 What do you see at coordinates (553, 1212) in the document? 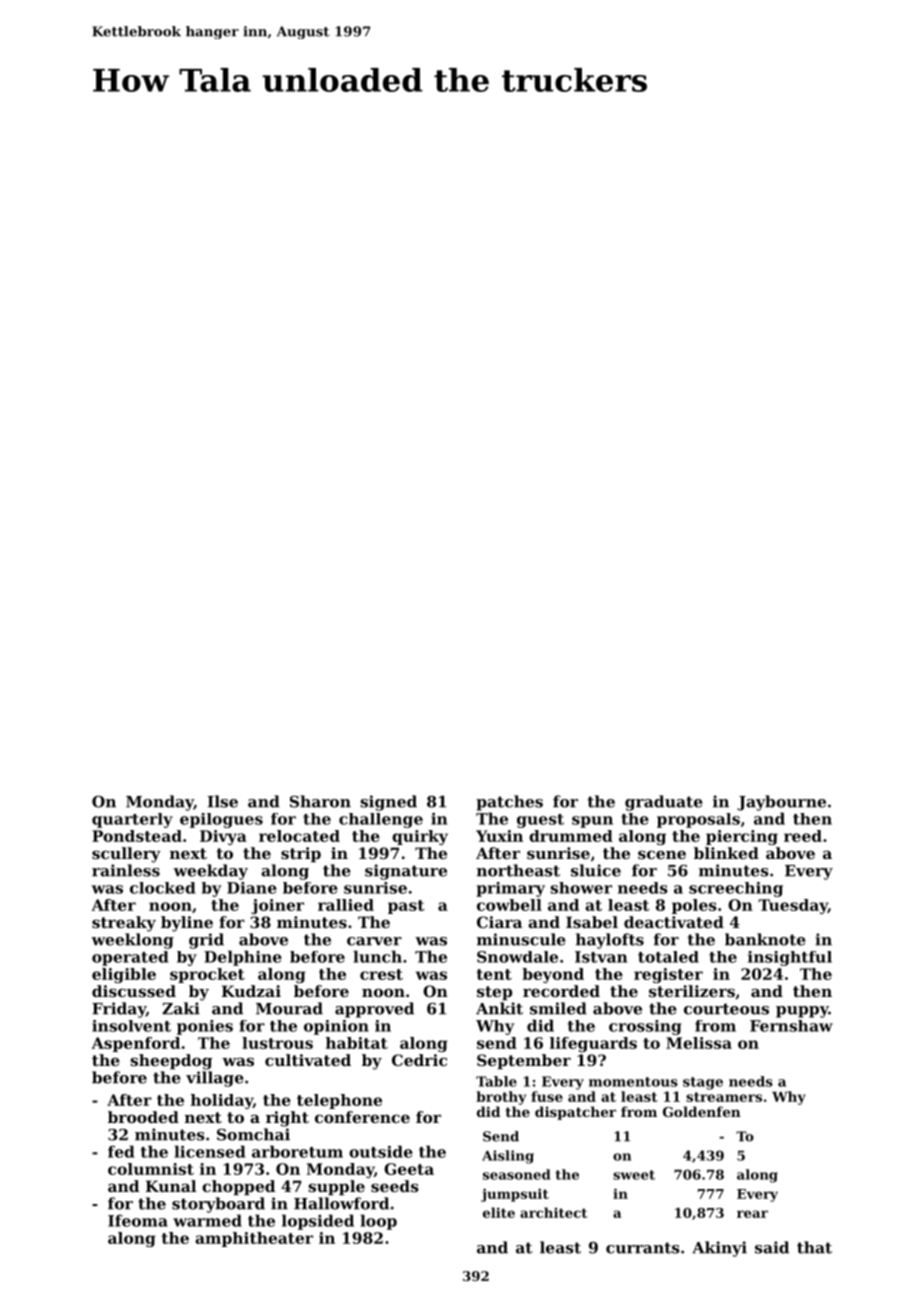
I see `architect` at bounding box center [553, 1212].
